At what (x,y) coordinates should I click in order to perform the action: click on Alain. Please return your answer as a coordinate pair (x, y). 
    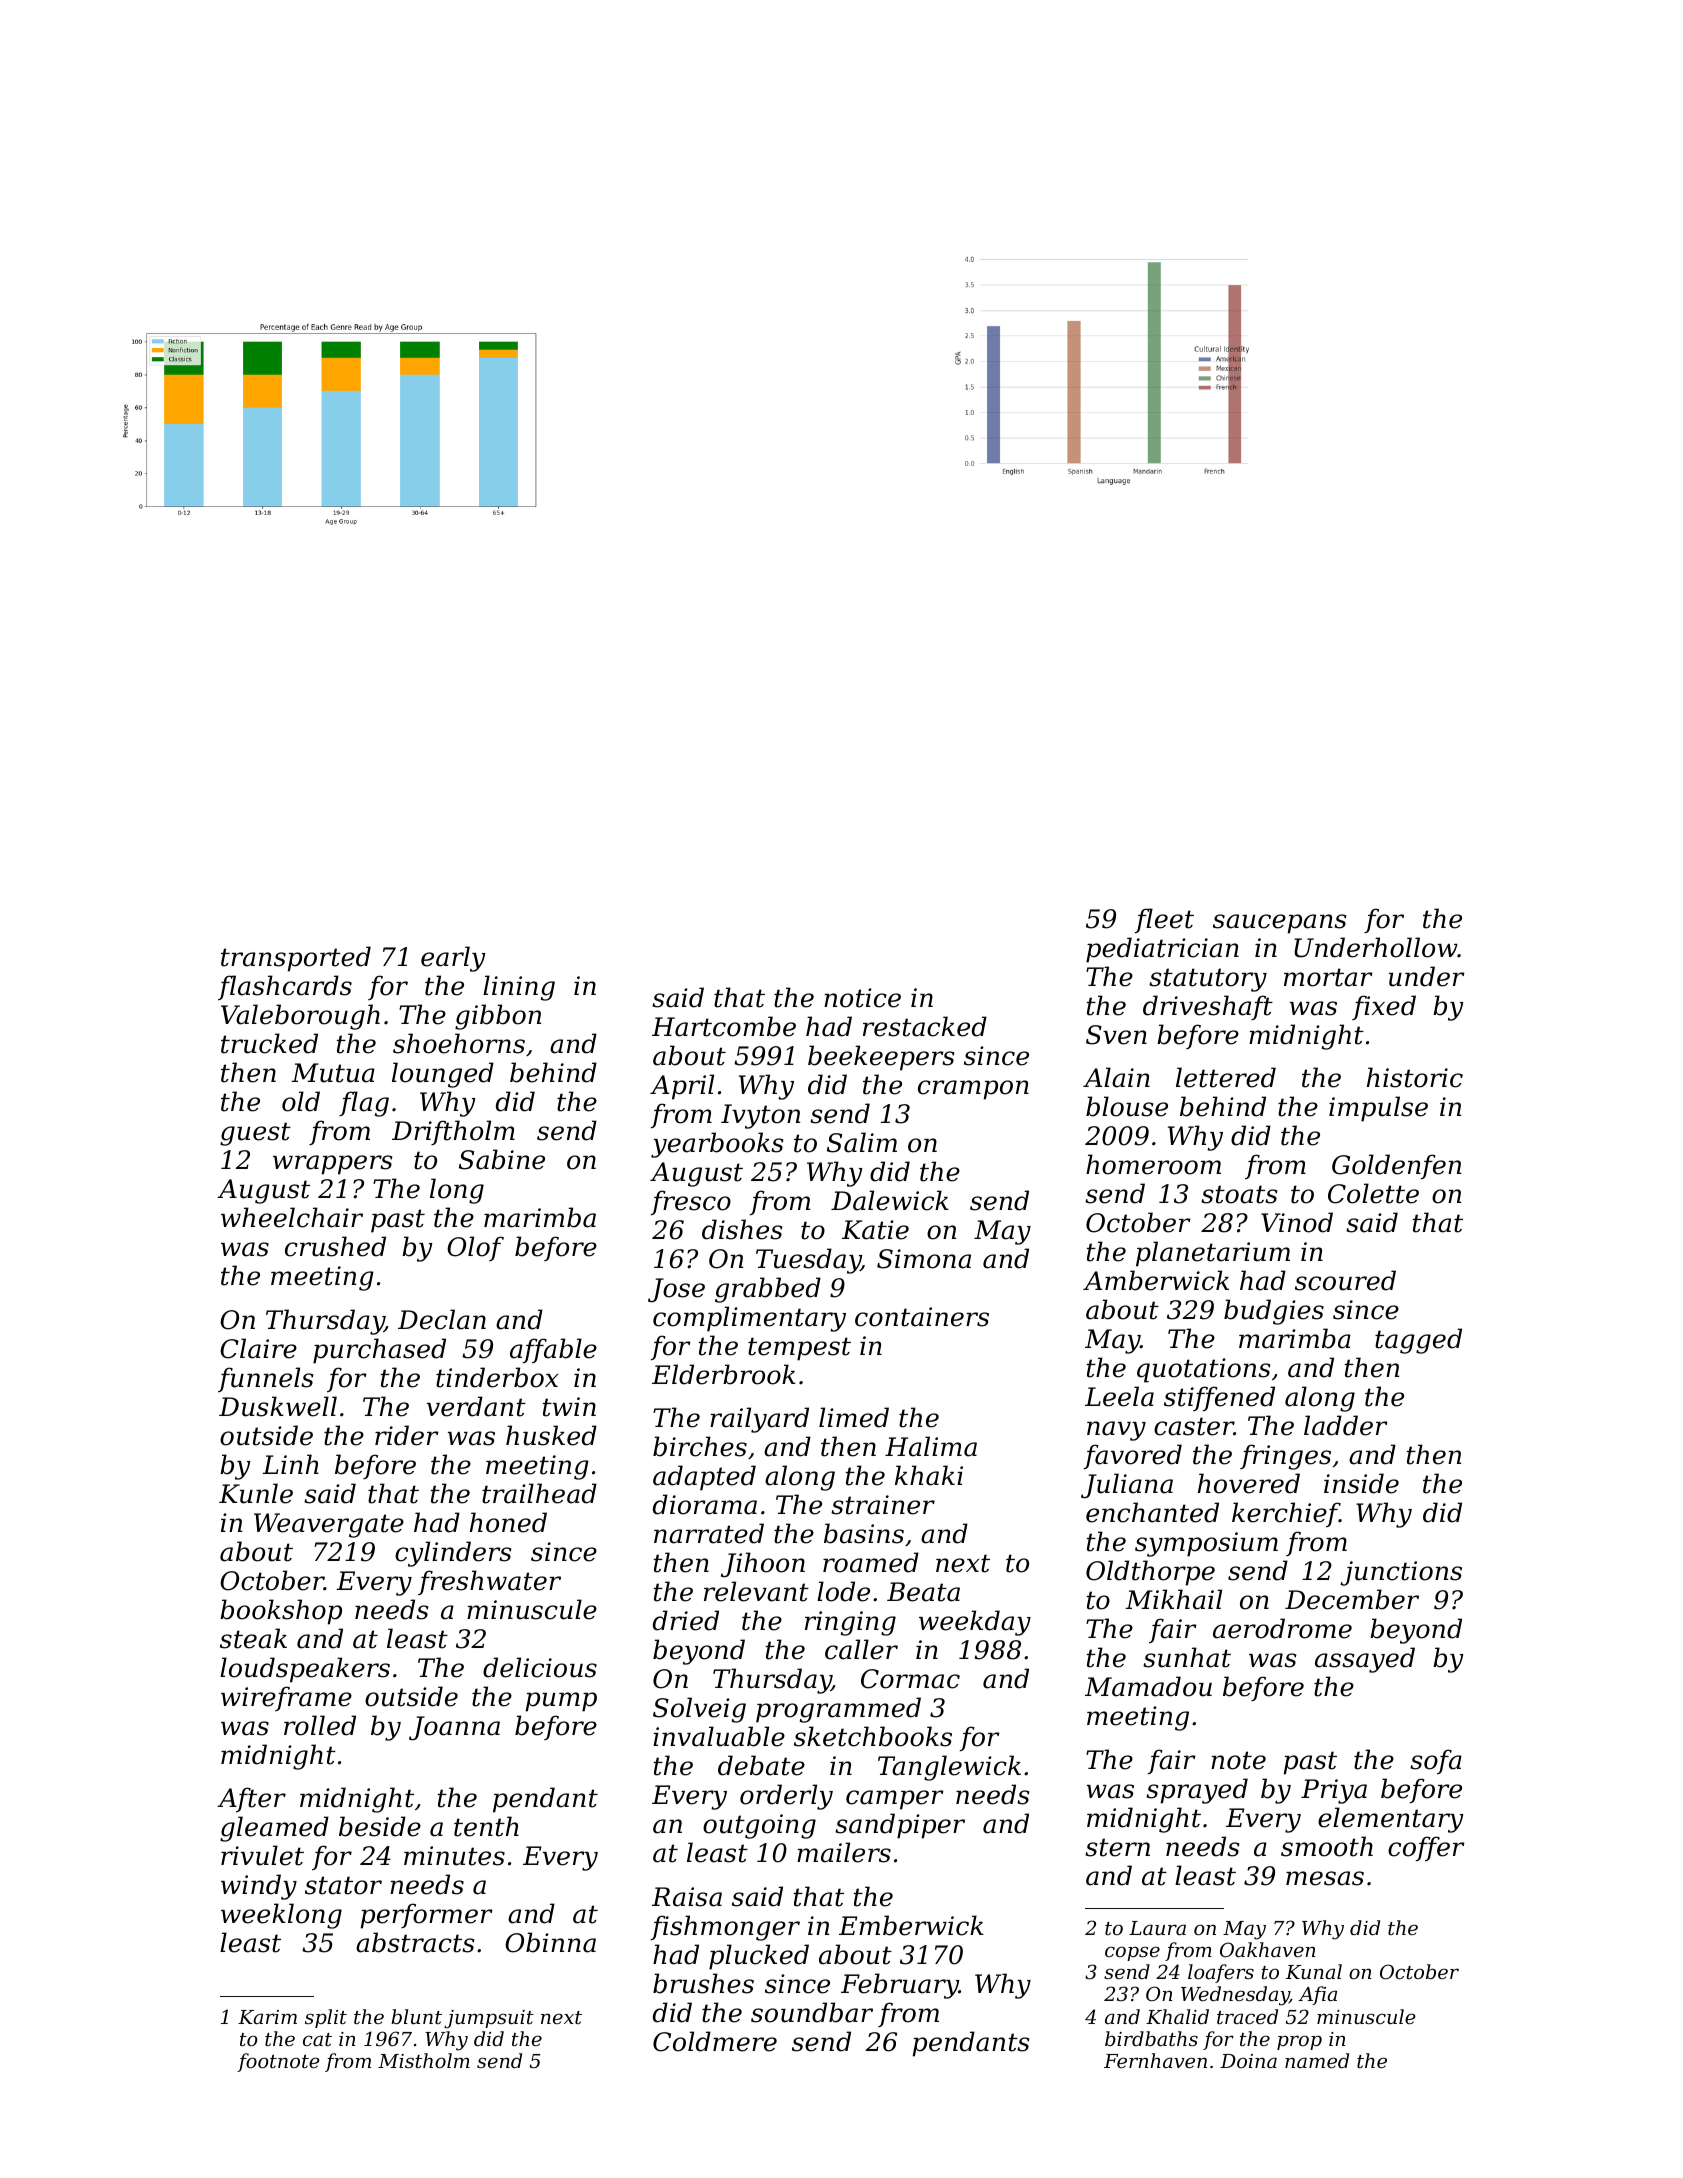
    Looking at the image, I should click on (1116, 1077).
